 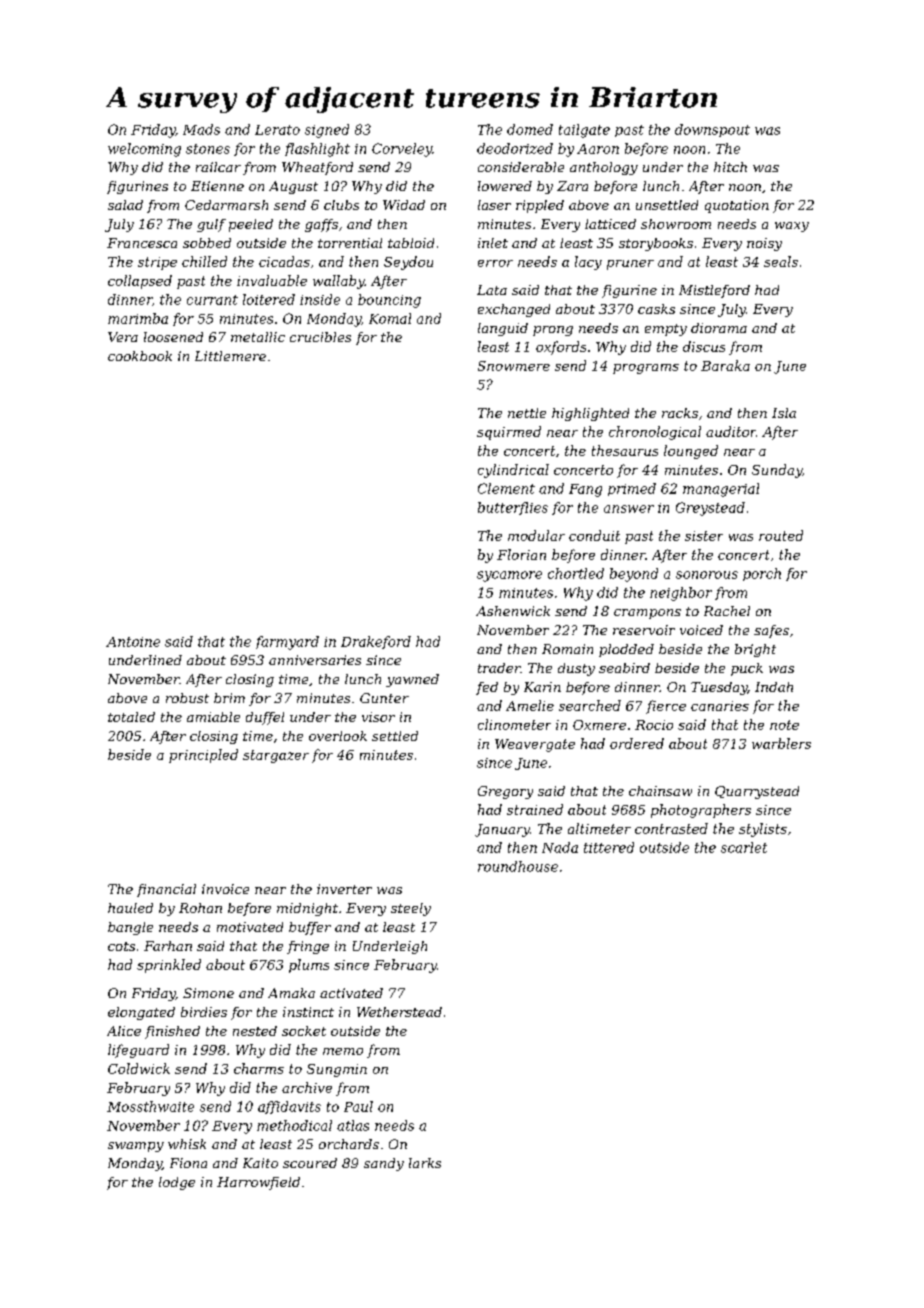 I want to click on farmyard, so click(x=287, y=643).
